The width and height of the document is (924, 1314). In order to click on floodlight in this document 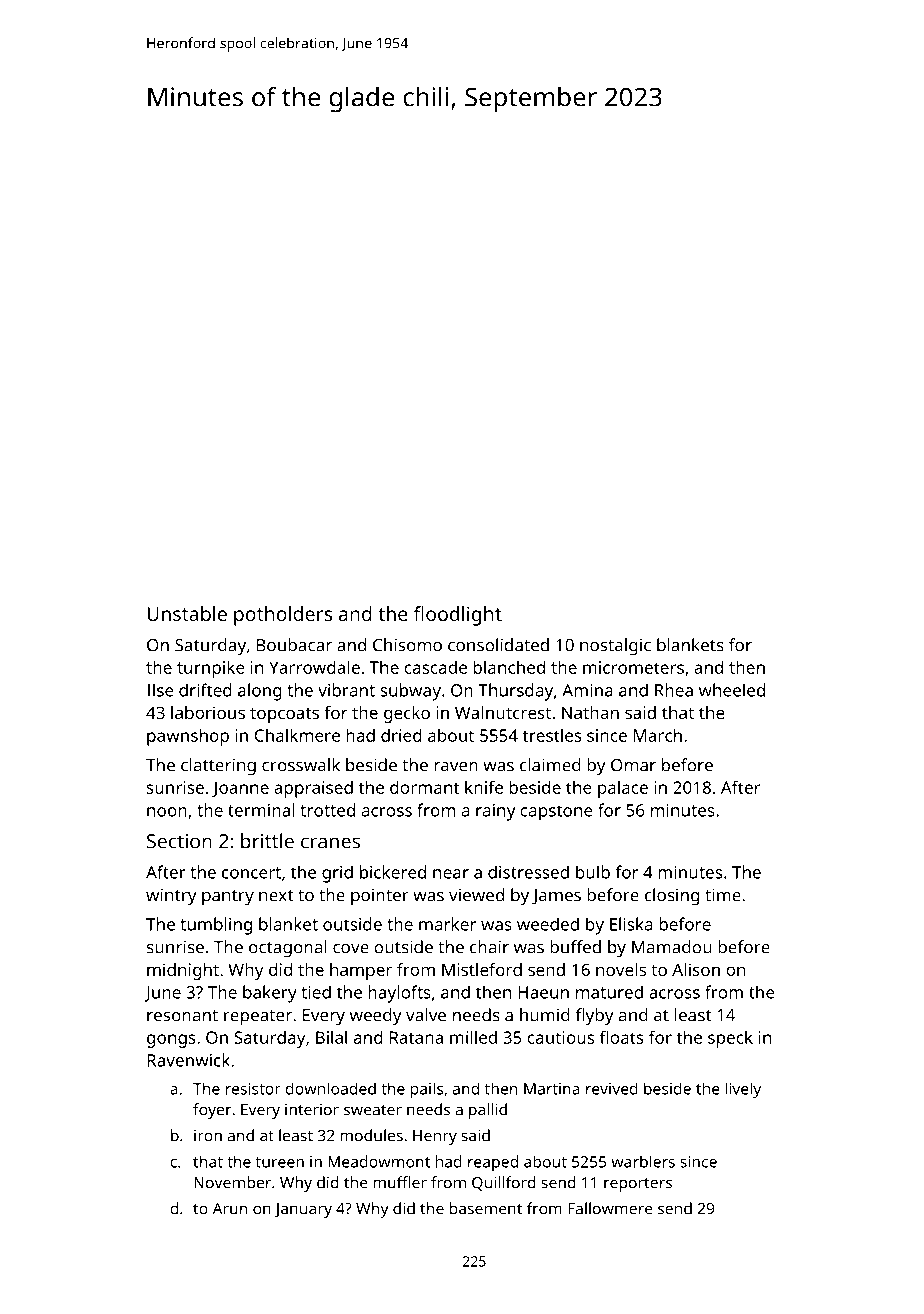, I will do `click(458, 616)`.
